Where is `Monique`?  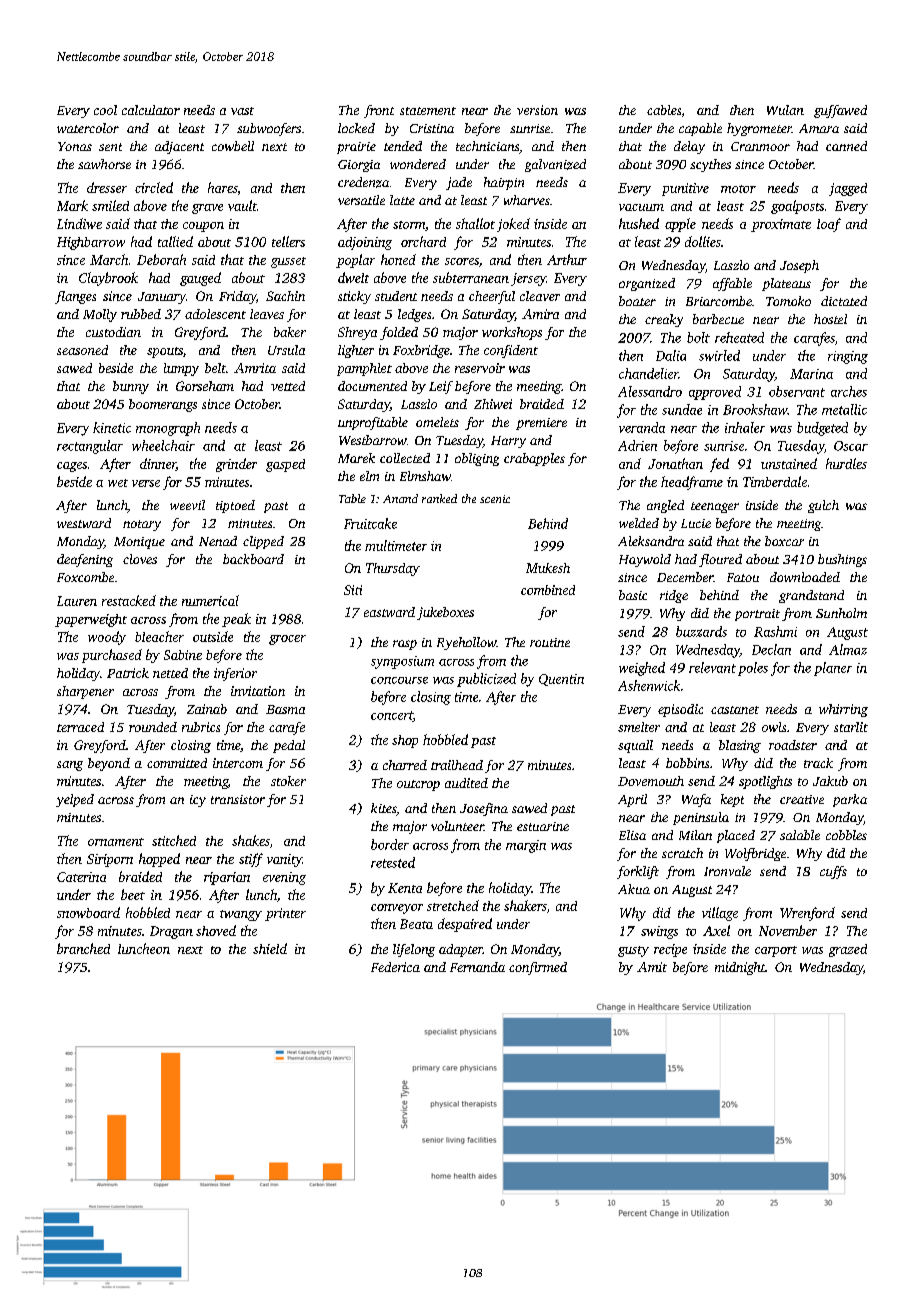
Monique is located at coordinates (139, 543).
